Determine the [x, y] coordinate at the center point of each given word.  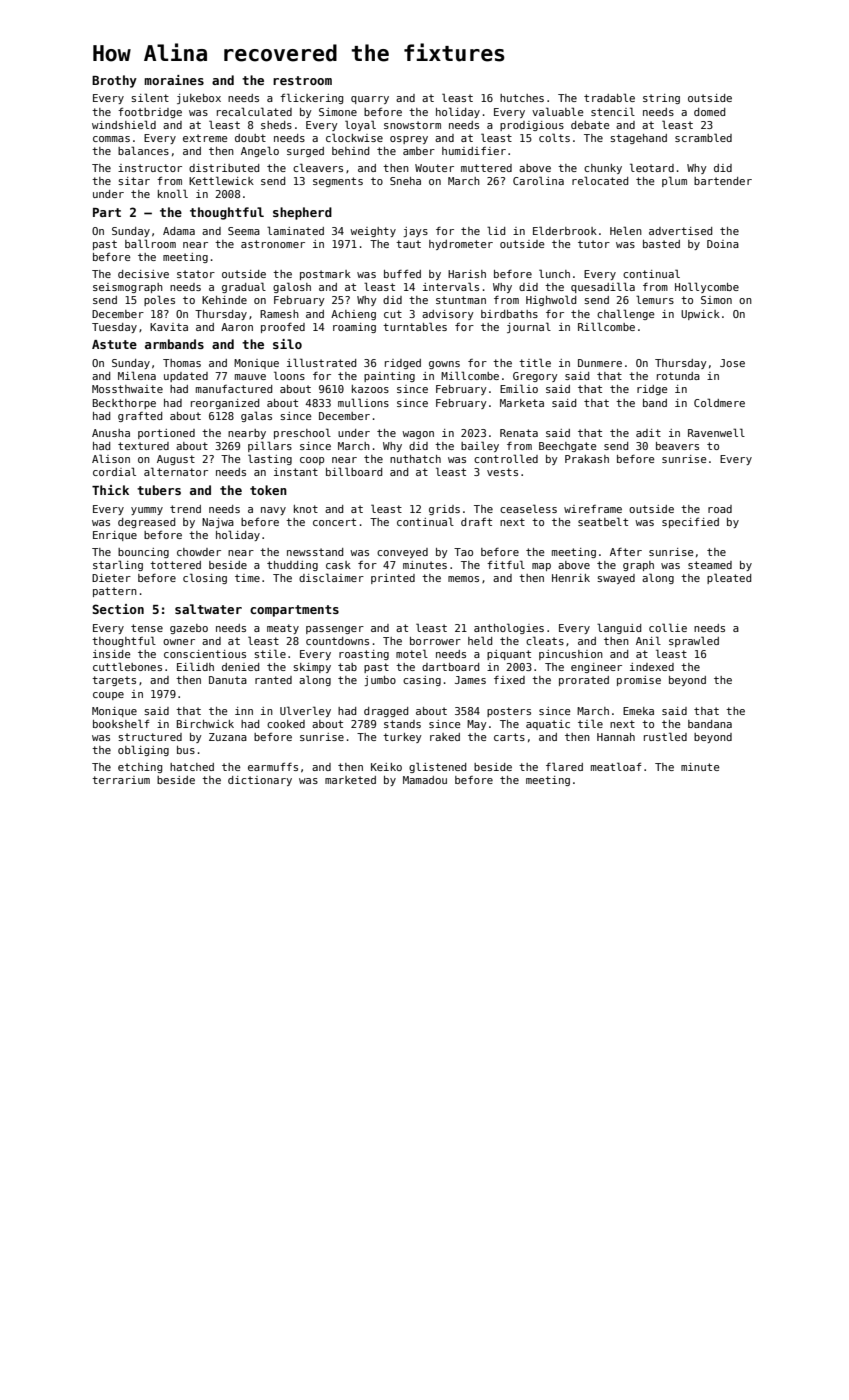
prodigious [532, 126]
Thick [110, 490]
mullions [363, 402]
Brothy [114, 81]
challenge [626, 314]
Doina [723, 244]
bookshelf [121, 723]
